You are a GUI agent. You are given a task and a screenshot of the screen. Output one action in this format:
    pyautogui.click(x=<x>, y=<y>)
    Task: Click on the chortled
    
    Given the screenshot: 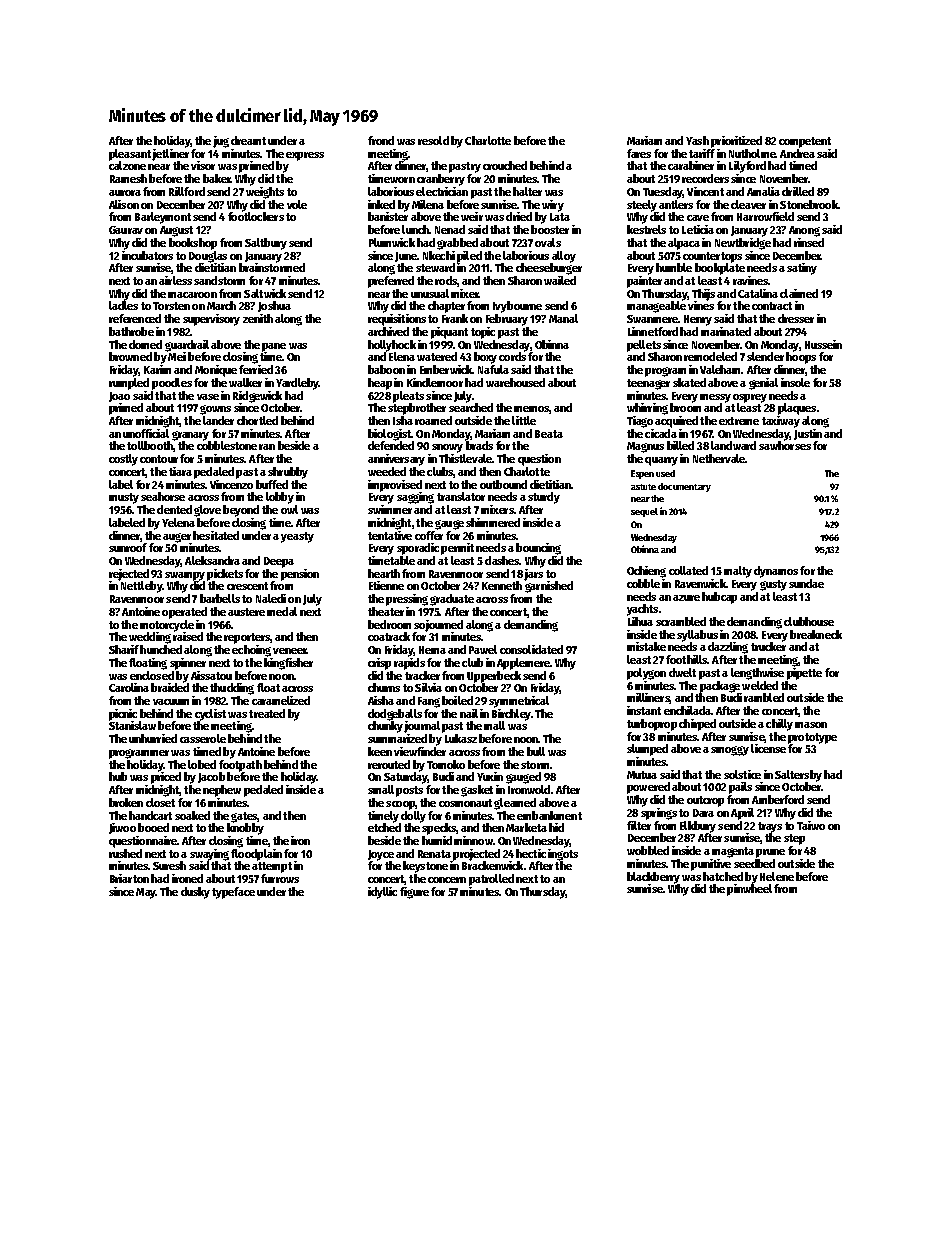 What is the action you would take?
    pyautogui.click(x=257, y=420)
